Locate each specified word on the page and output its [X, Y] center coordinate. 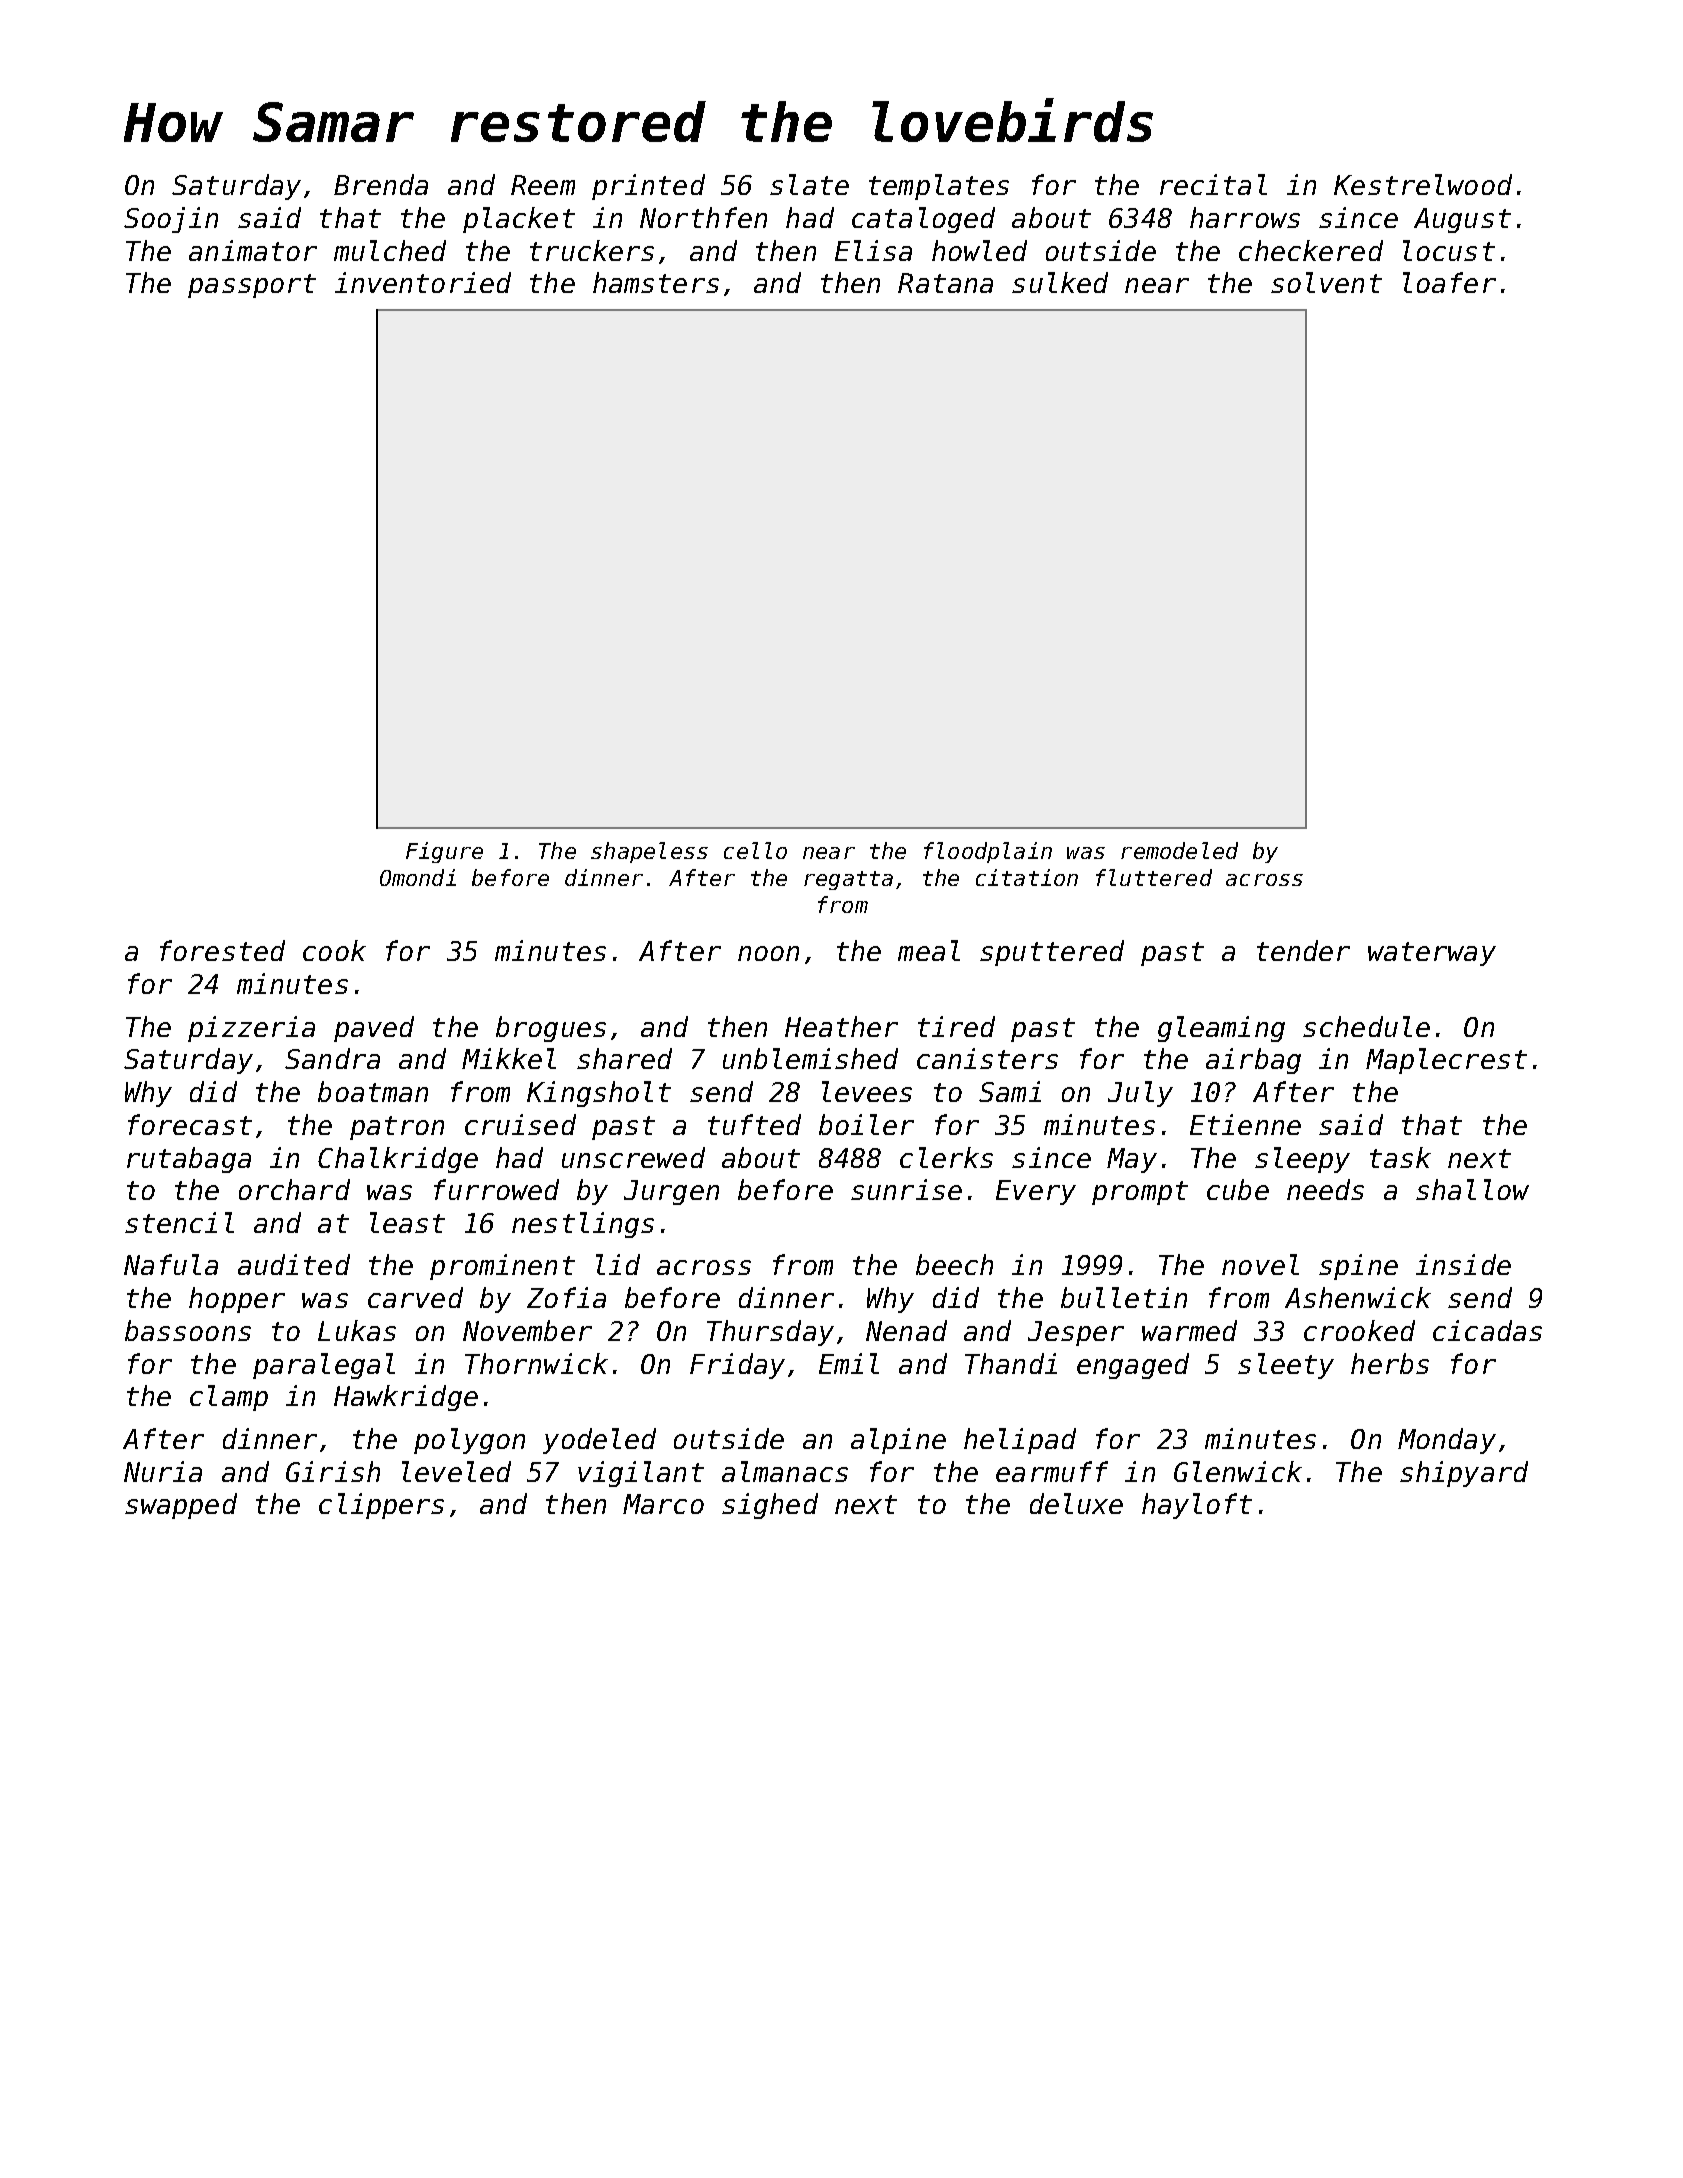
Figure [444, 852]
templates [939, 187]
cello [755, 850]
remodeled [1179, 850]
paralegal [324, 1366]
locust [1449, 250]
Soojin [171, 220]
